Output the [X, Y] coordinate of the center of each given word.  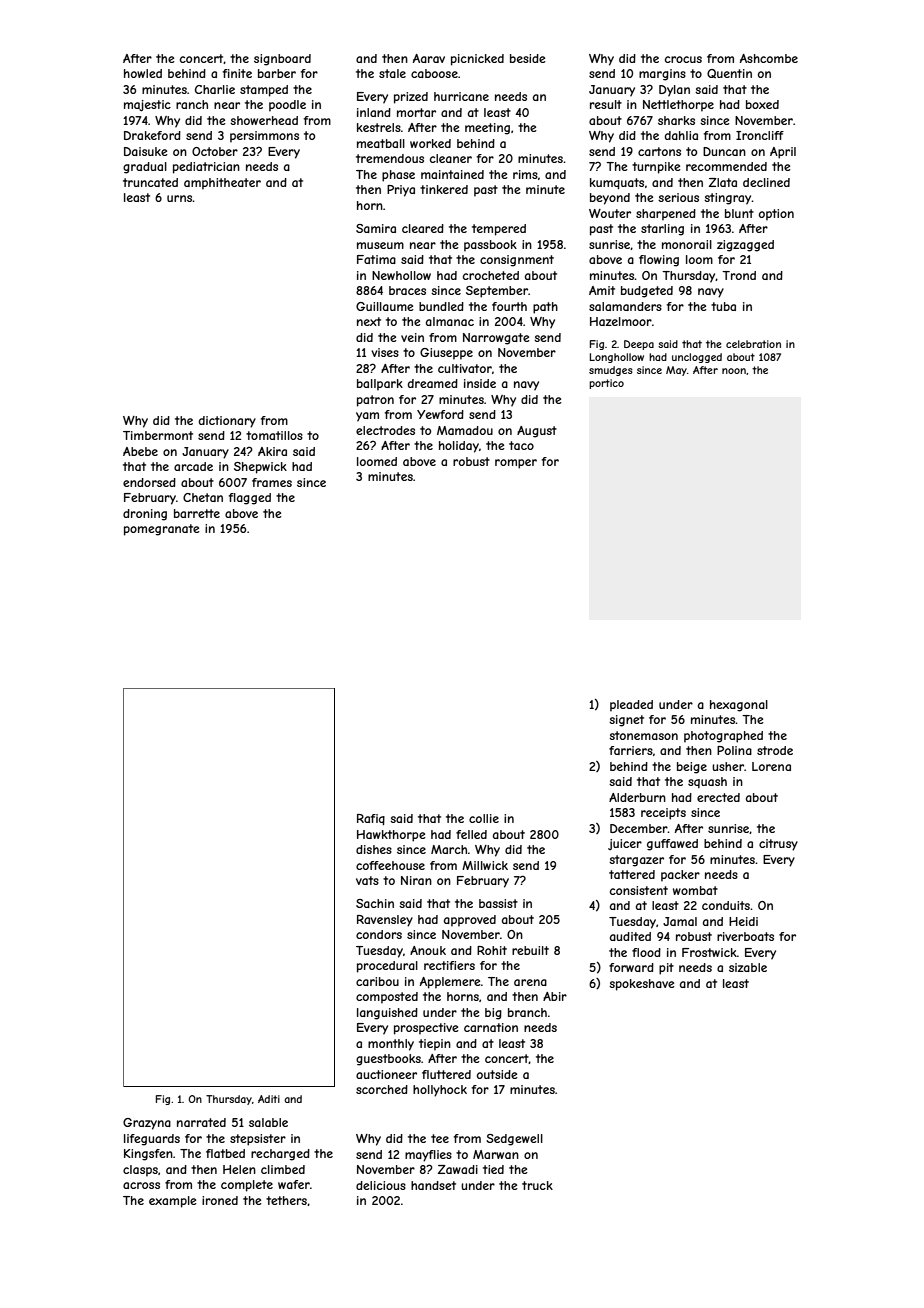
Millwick [485, 865]
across [141, 1185]
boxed [762, 104]
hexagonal [739, 706]
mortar [416, 112]
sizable [748, 967]
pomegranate [162, 530]
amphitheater [222, 184]
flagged [250, 499]
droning [145, 515]
